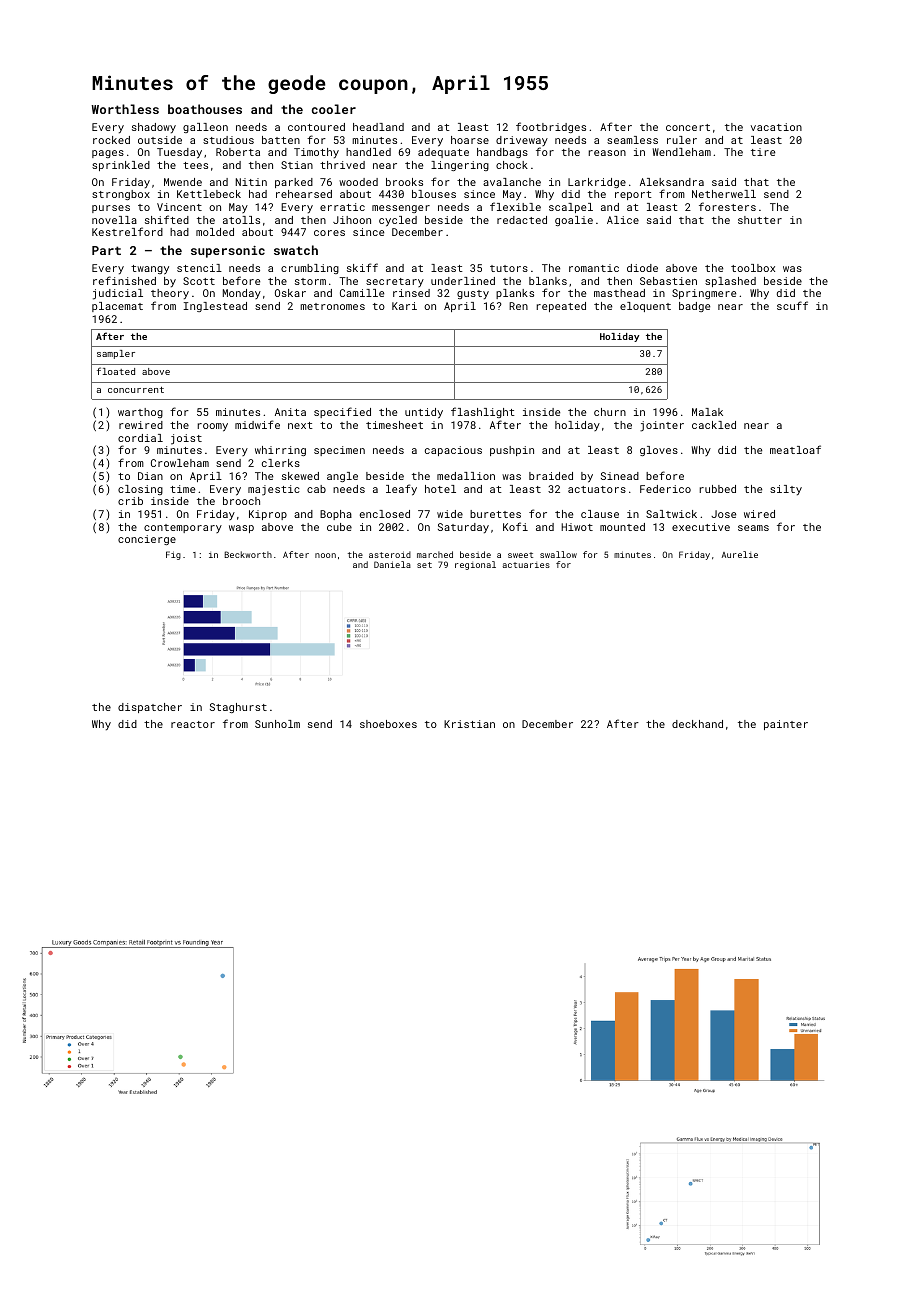 The image size is (924, 1308). Describe the element at coordinates (619, 293) in the screenshot. I see `masthead` at that location.
